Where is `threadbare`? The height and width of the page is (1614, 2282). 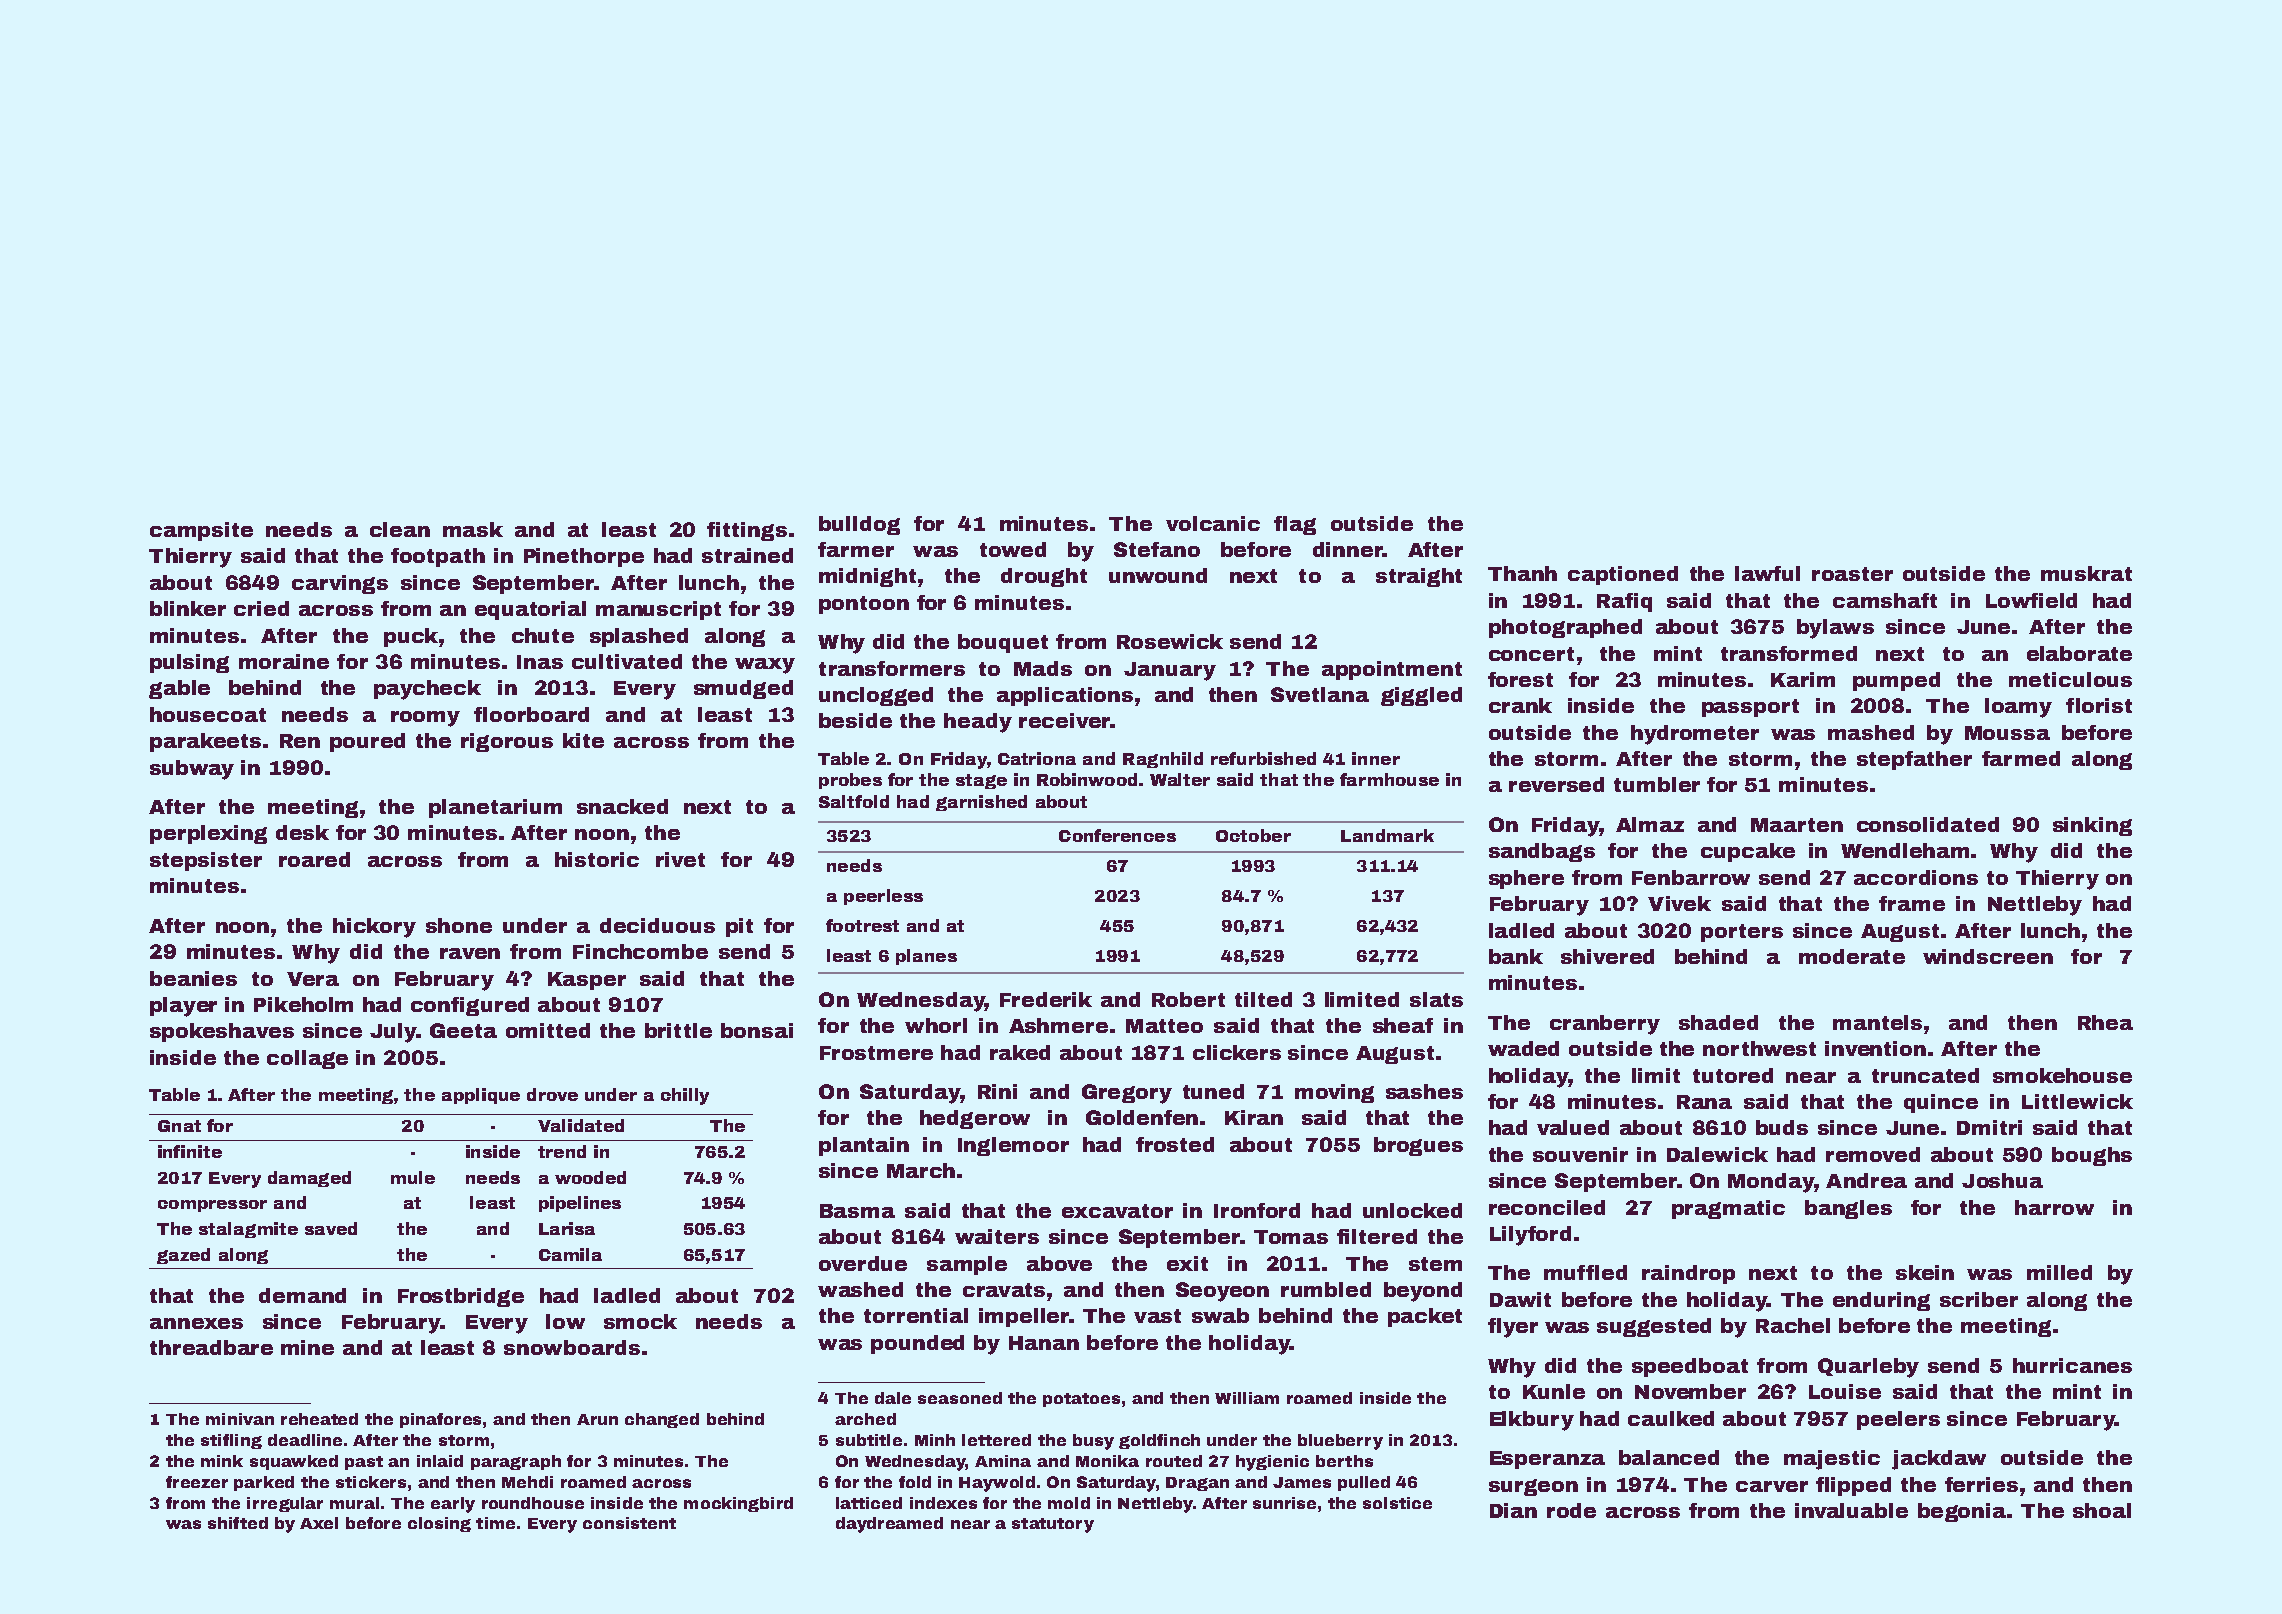 threadbare is located at coordinates (211, 1347).
